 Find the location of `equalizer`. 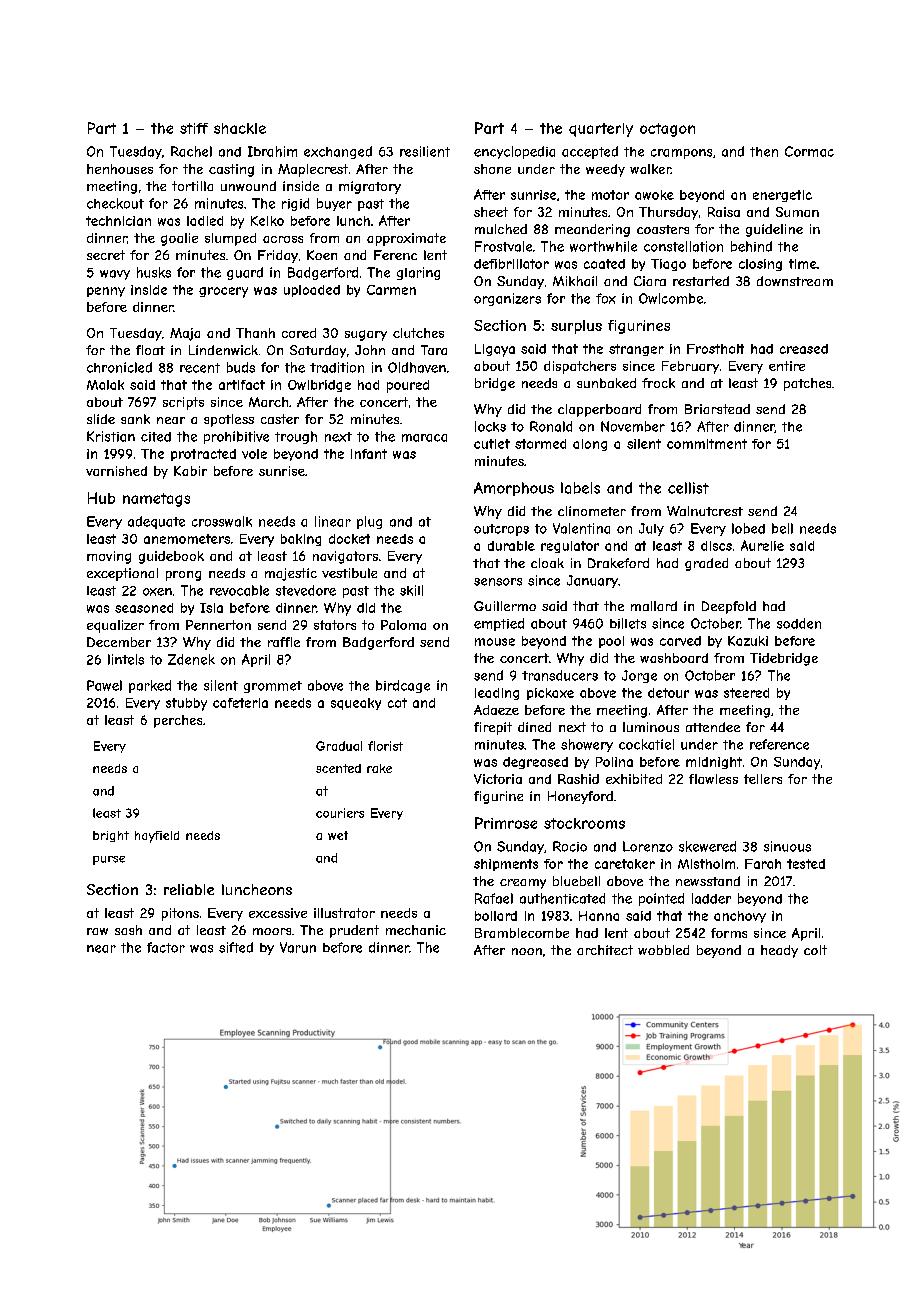

equalizer is located at coordinates (115, 626).
